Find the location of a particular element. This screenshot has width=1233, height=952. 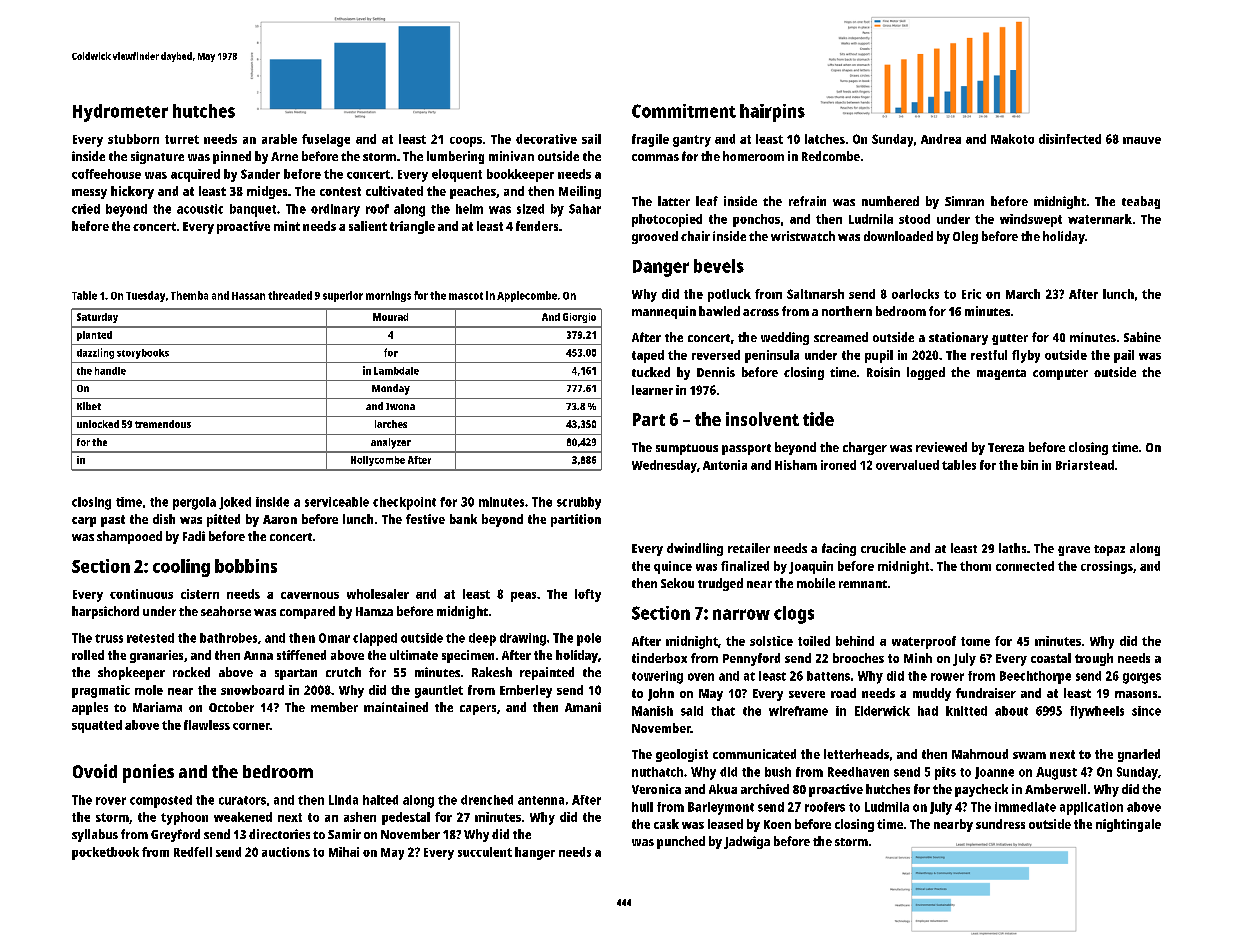

Hassan is located at coordinates (248, 296).
